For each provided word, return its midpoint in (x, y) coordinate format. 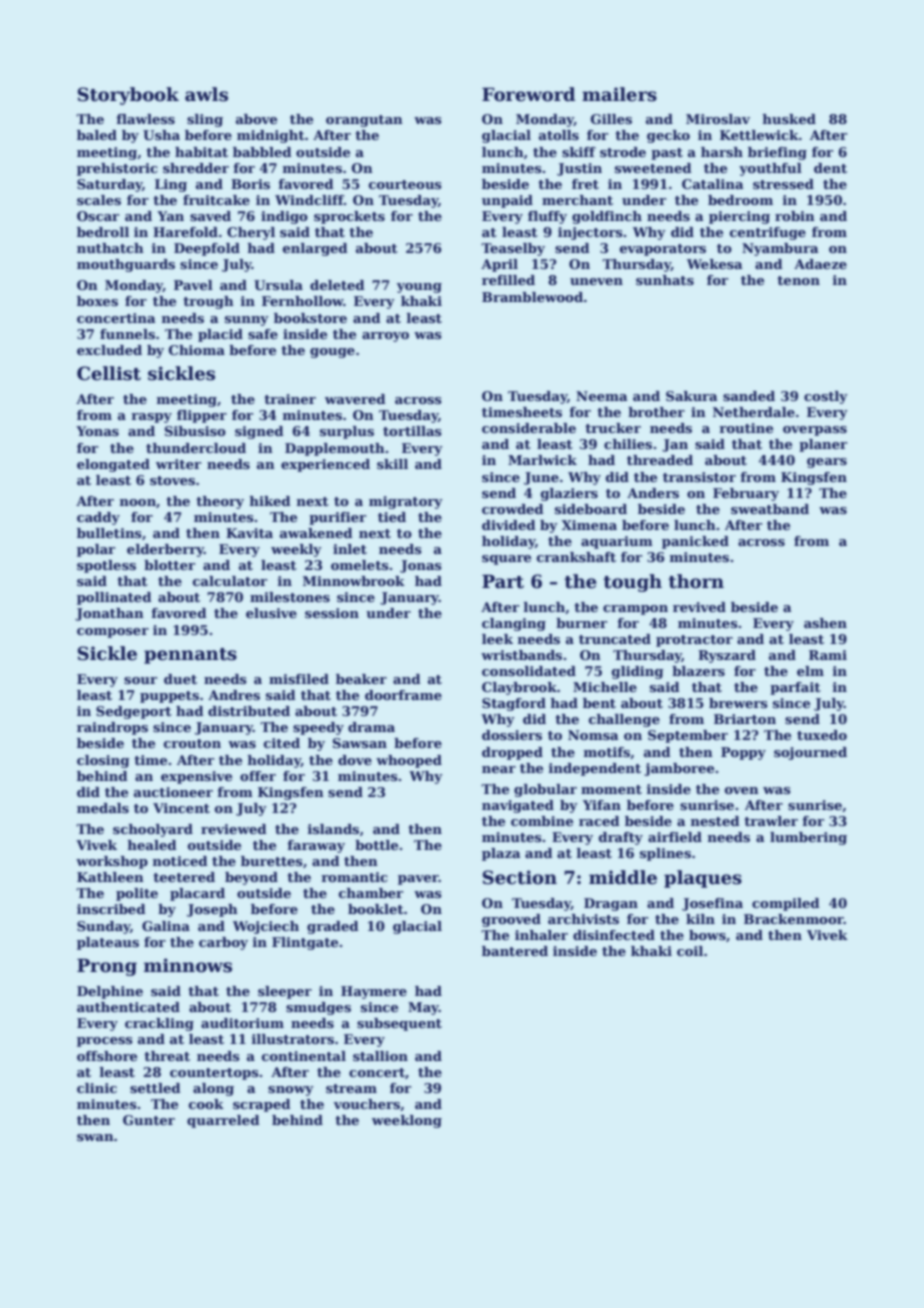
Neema (602, 396)
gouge (332, 353)
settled (155, 1088)
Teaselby (513, 249)
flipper (202, 416)
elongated (113, 465)
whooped (409, 761)
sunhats (665, 280)
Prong (107, 967)
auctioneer (173, 792)
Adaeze (820, 264)
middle (623, 877)
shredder (196, 168)
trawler (771, 821)
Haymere (374, 992)
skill (392, 464)
